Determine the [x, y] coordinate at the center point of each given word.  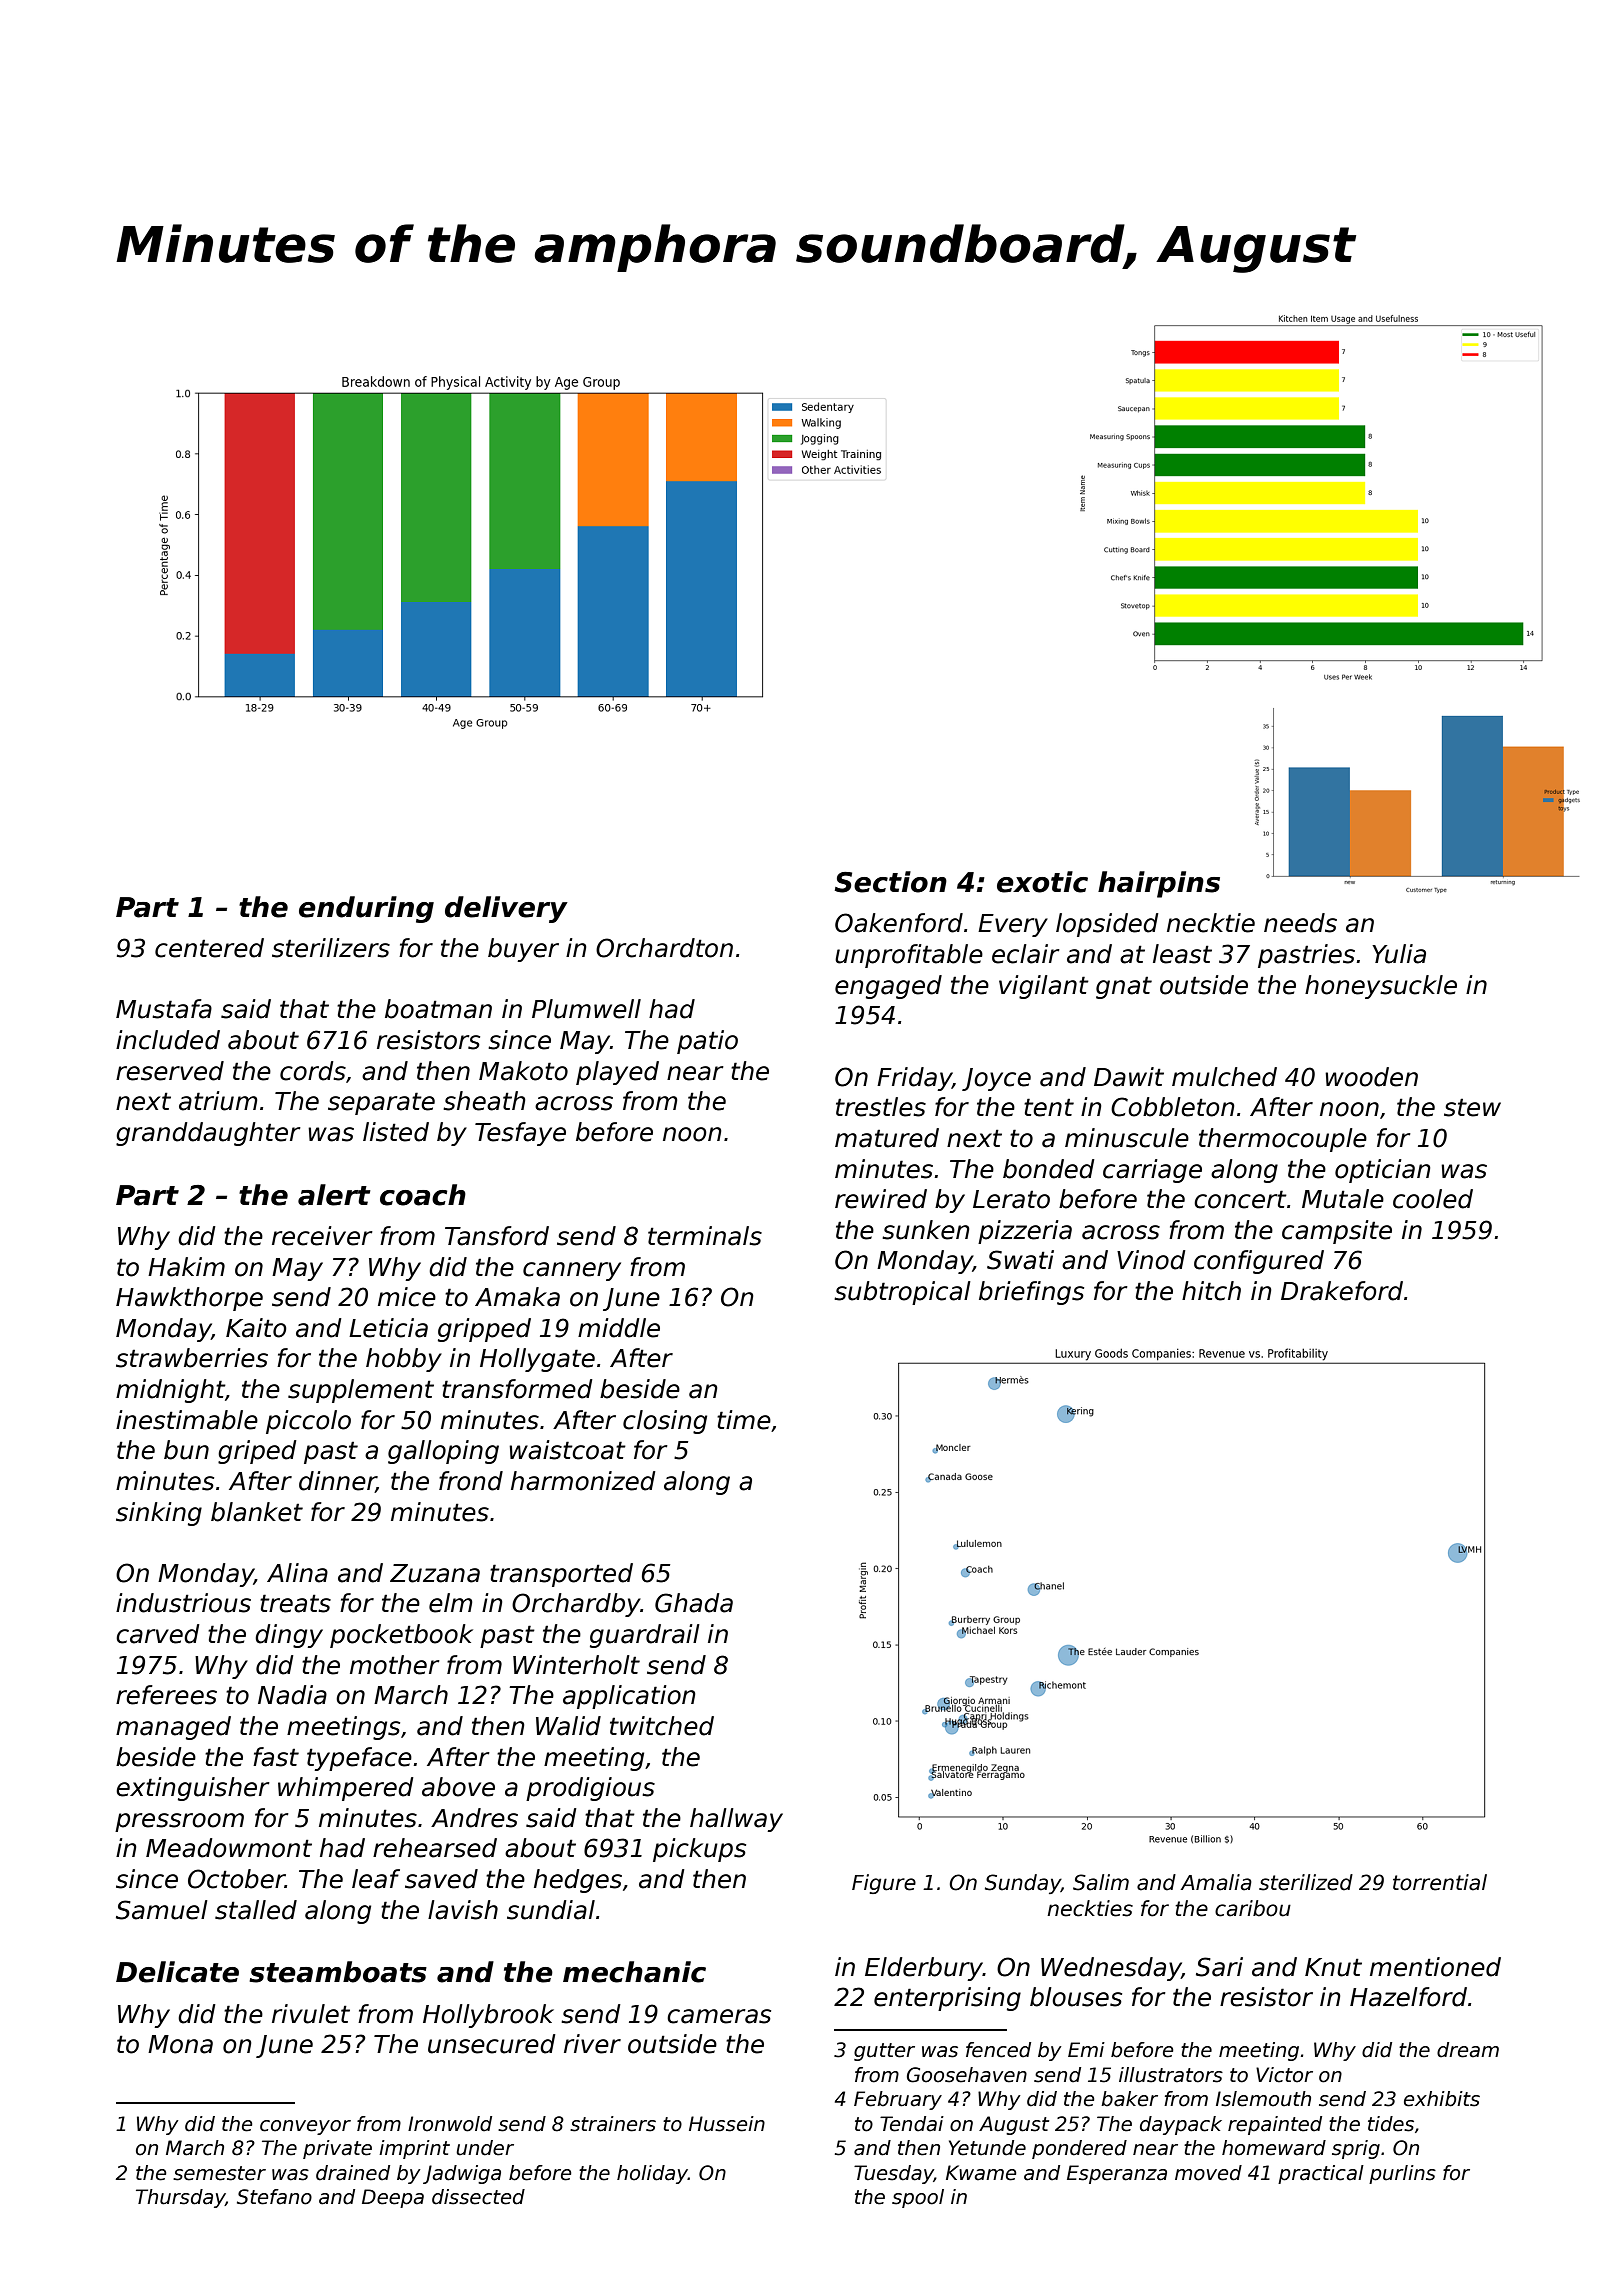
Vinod [1151, 1260]
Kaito [256, 1328]
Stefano [274, 2197]
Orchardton [664, 948]
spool [918, 2198]
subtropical [902, 1293]
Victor [1284, 2075]
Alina [297, 1573]
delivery [506, 909]
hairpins [1159, 884]
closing [665, 1422]
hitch [1211, 1291]
